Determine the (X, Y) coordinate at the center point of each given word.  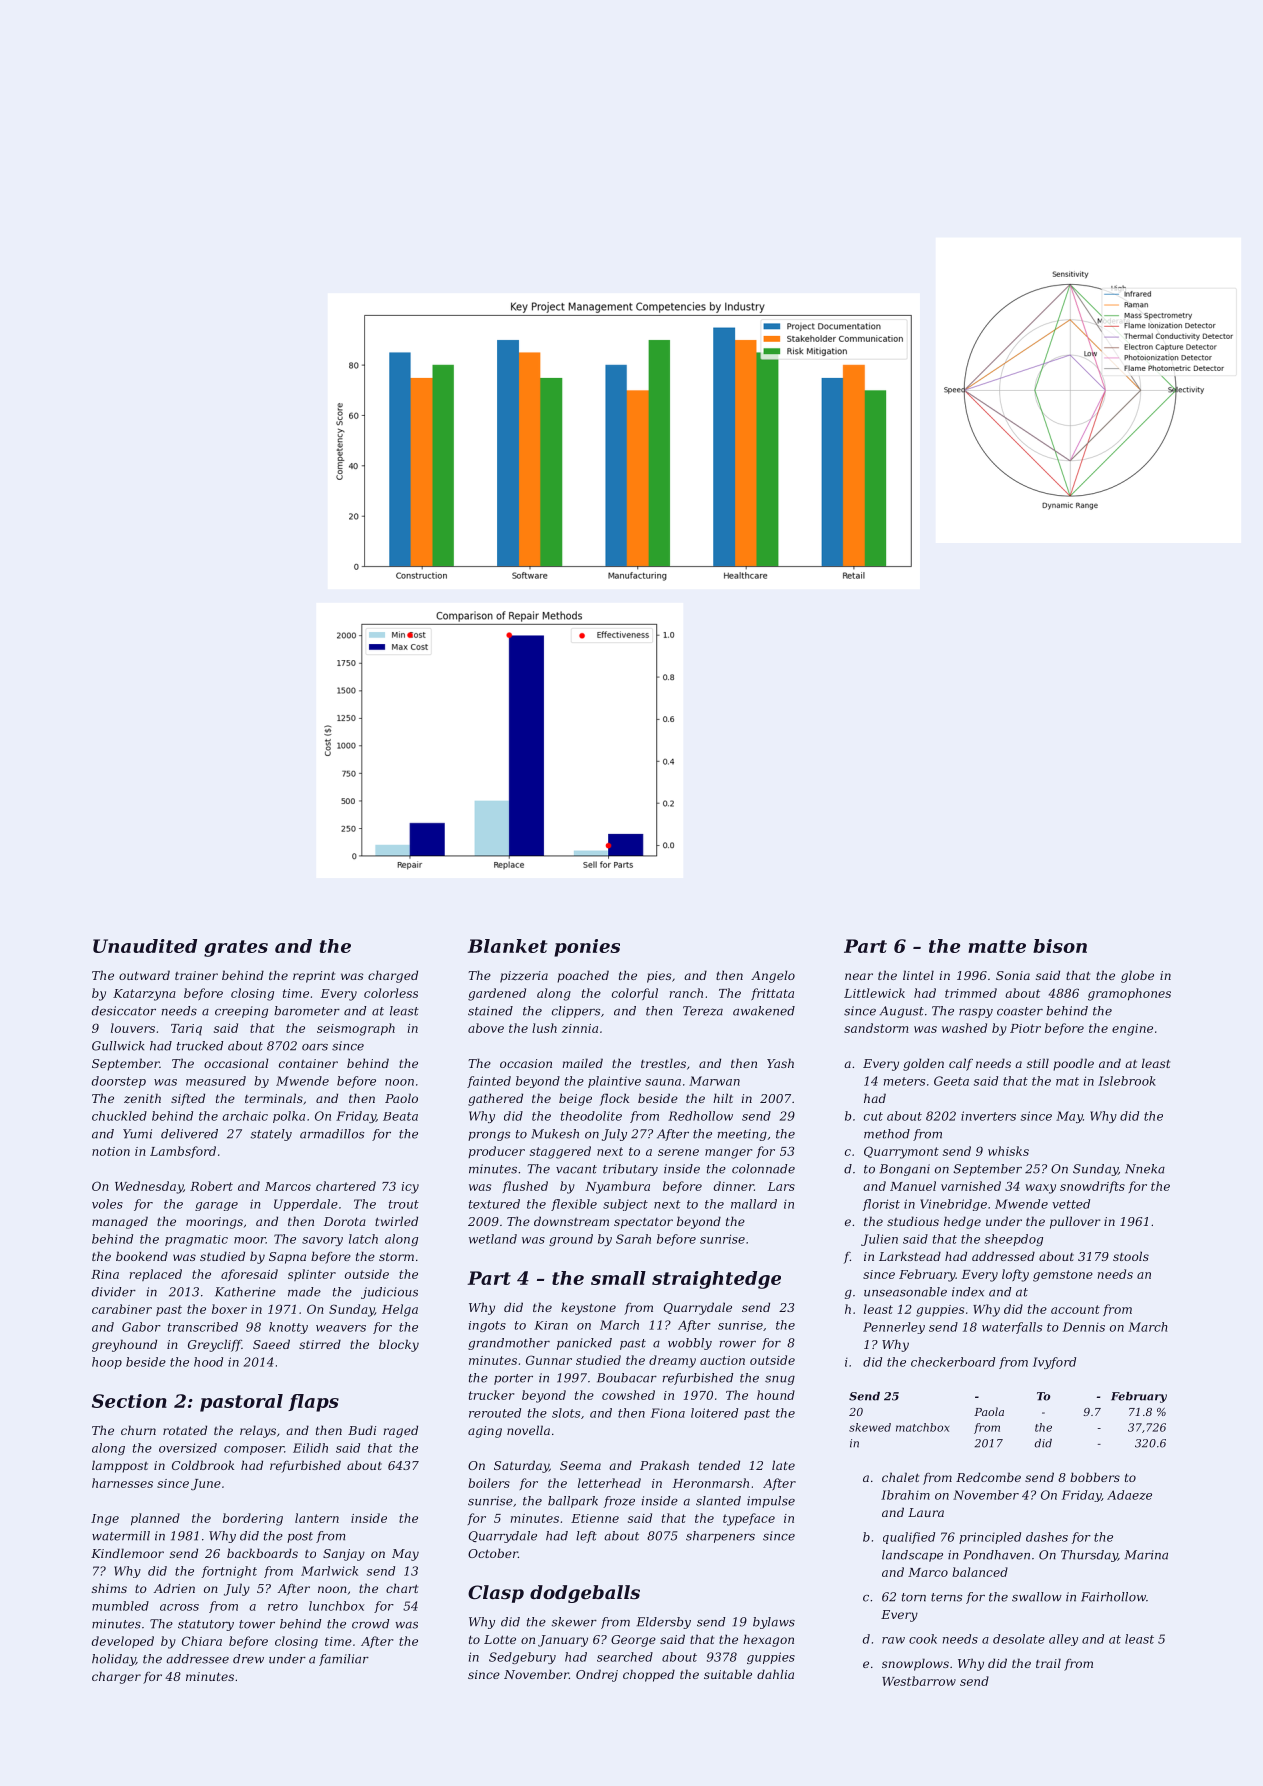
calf (961, 1064)
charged (393, 976)
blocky (399, 1345)
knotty (288, 1328)
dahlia (775, 1674)
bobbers (1095, 1477)
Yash (780, 1063)
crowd (370, 1624)
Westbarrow (919, 1681)
